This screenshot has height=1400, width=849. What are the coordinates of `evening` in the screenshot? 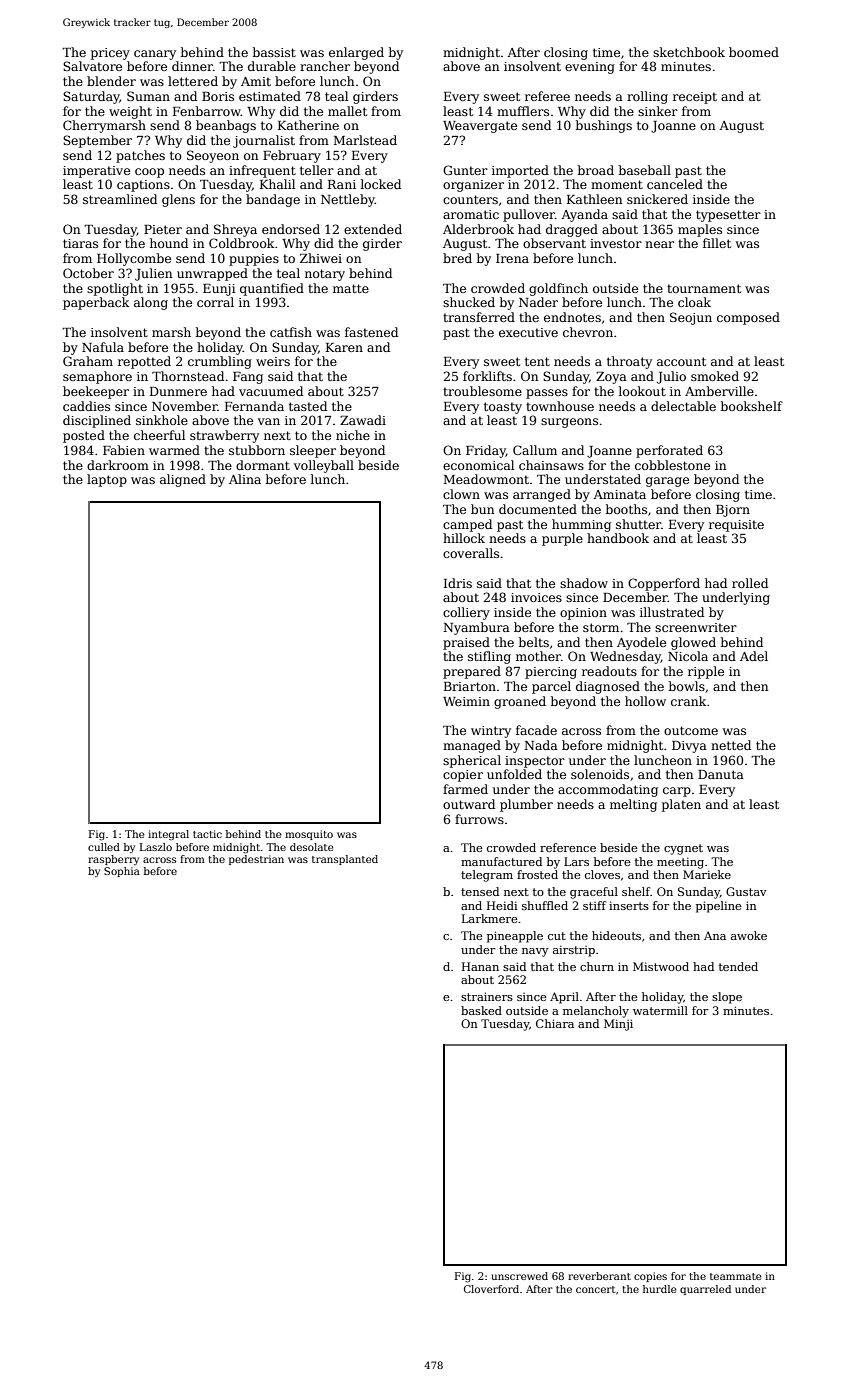 It's located at (590, 68).
